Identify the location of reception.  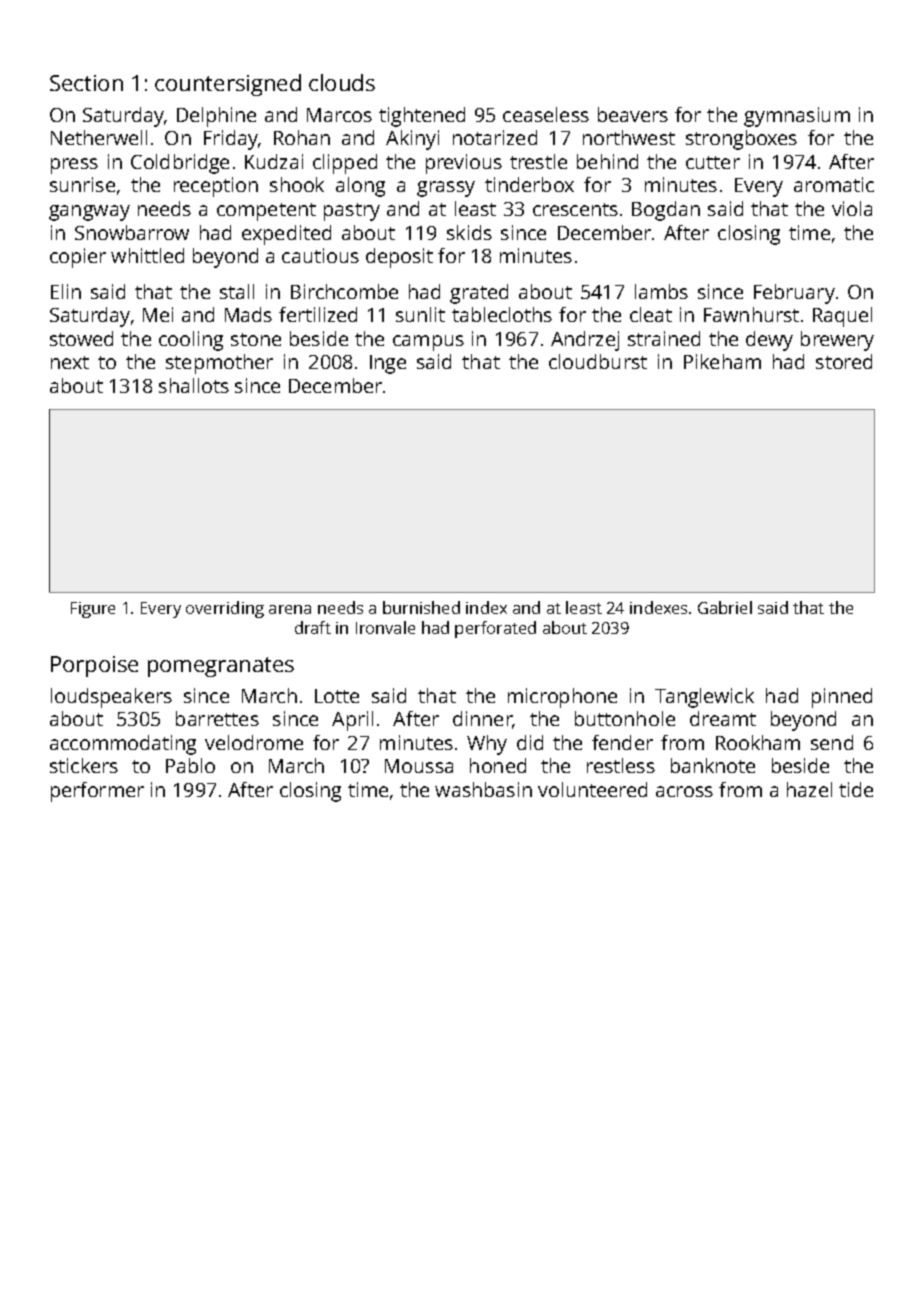
(216, 187).
